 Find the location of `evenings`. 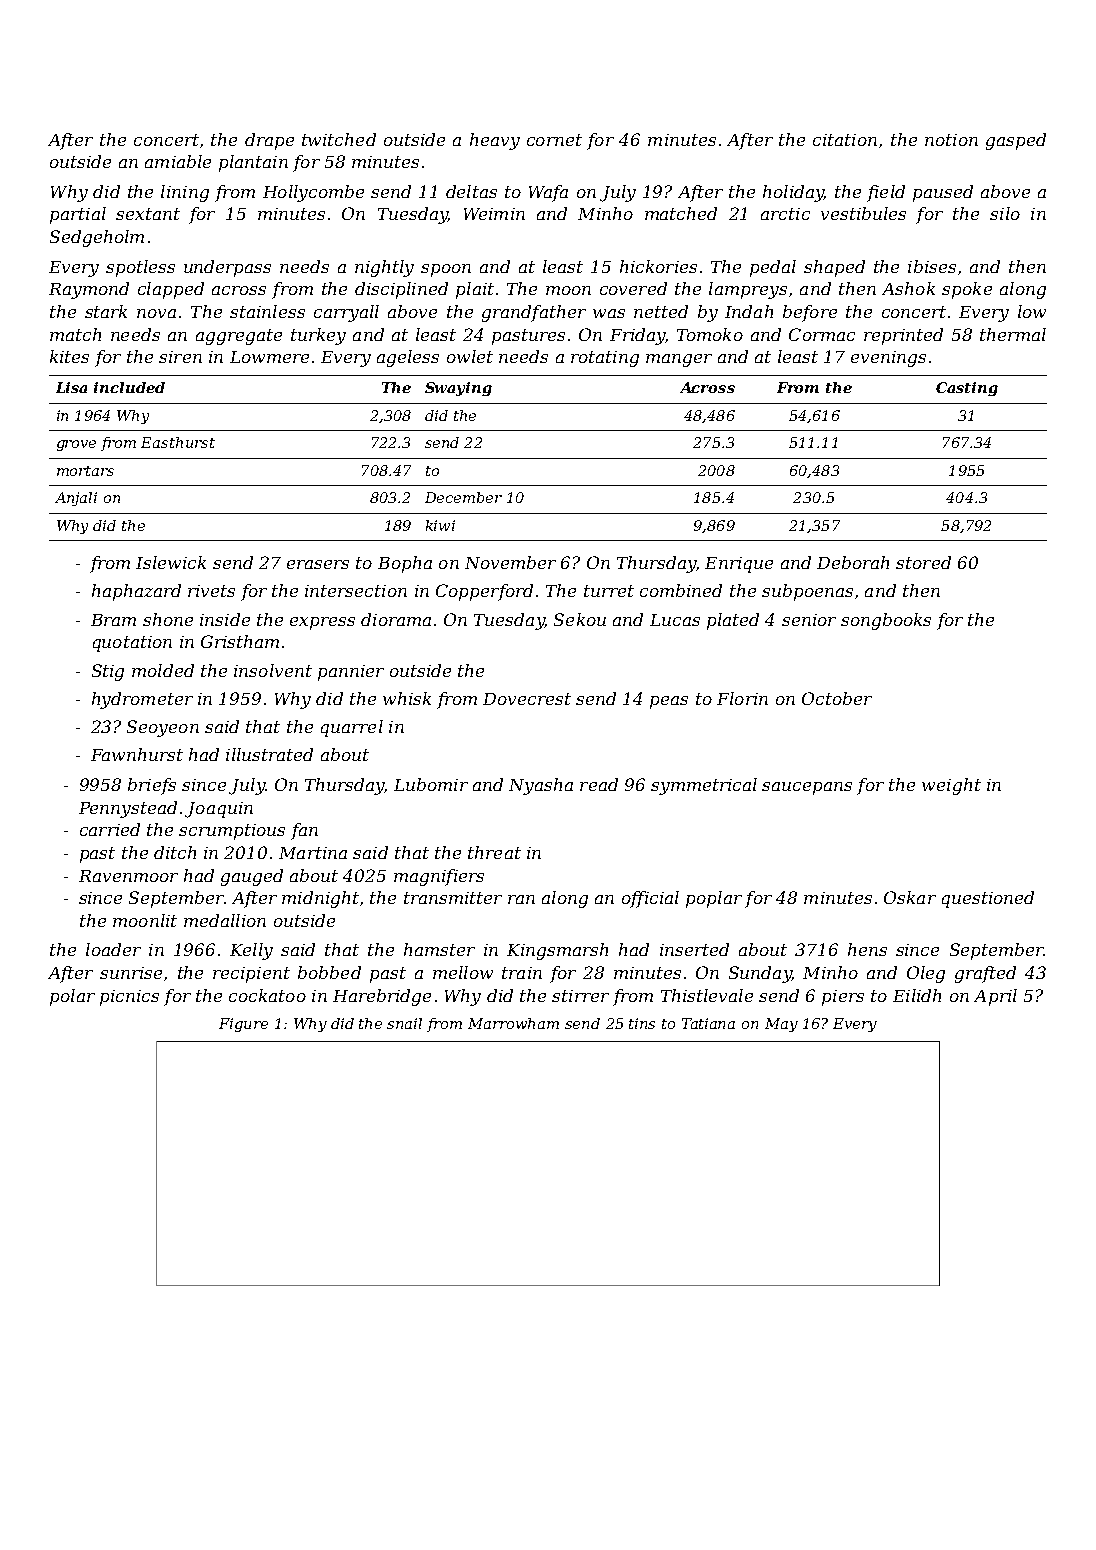

evenings is located at coordinates (888, 359).
